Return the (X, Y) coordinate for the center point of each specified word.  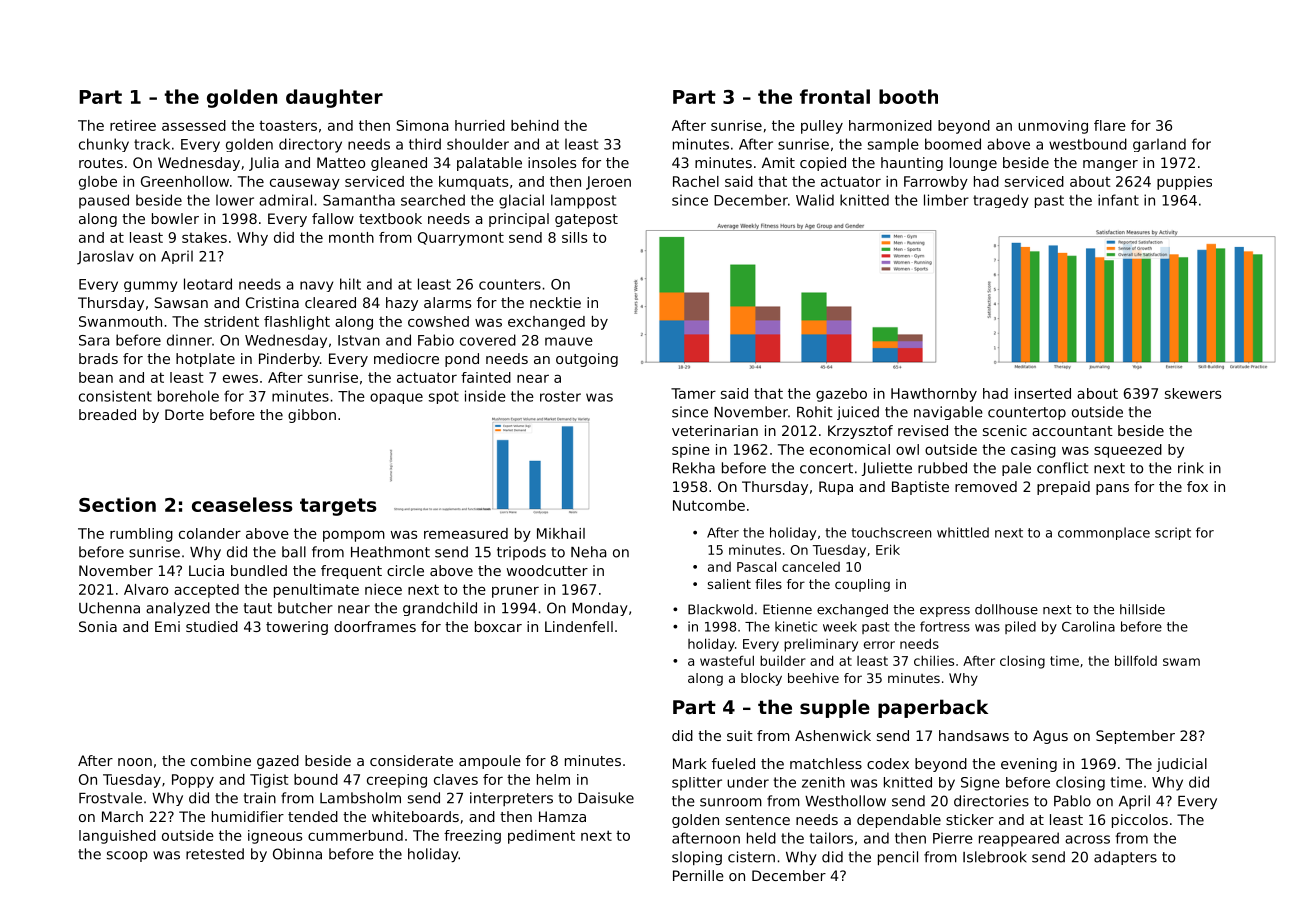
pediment (541, 837)
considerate (411, 760)
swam (1181, 662)
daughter (334, 98)
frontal (835, 96)
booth (908, 96)
